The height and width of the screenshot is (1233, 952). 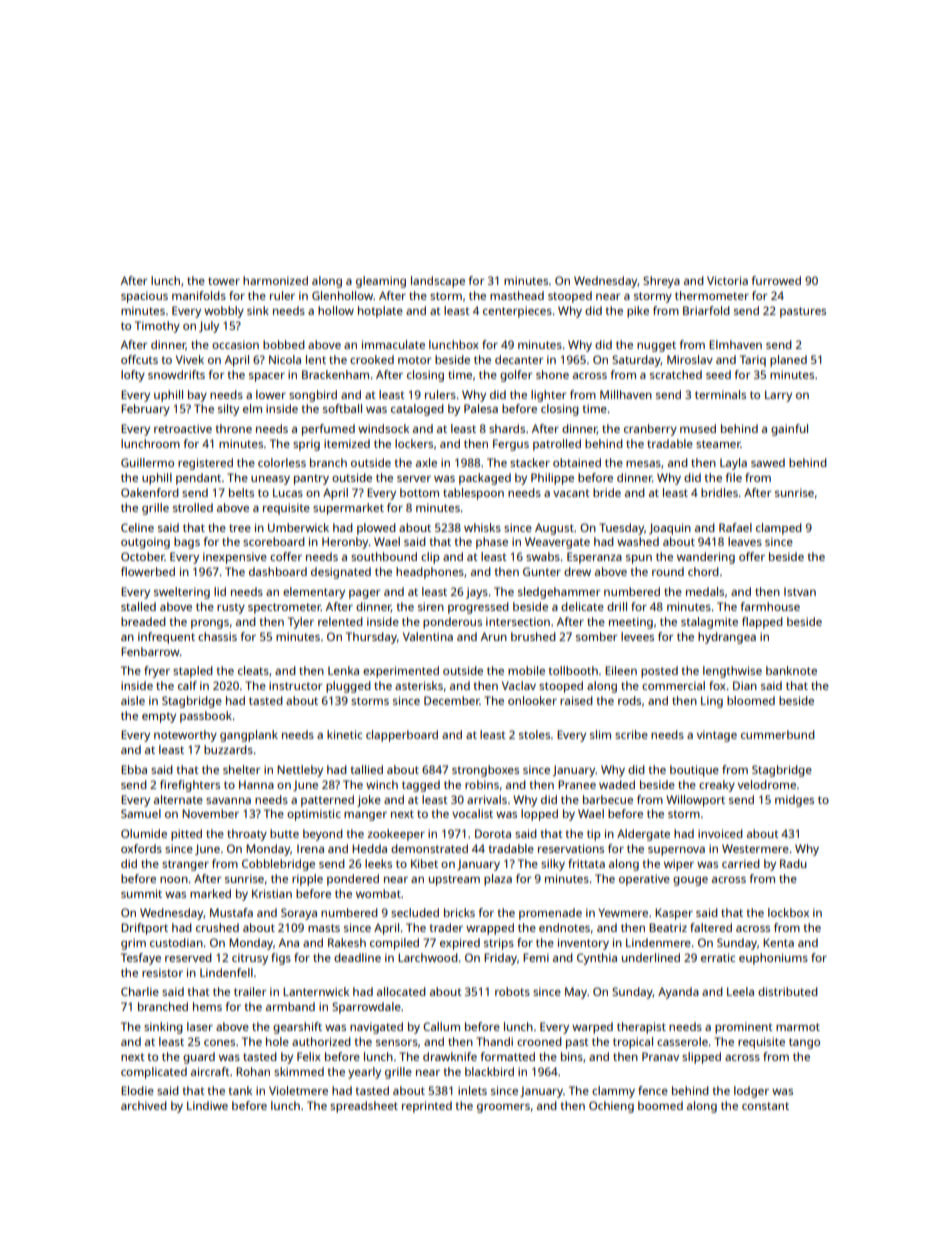 What do you see at coordinates (517, 295) in the screenshot?
I see `masthead` at bounding box center [517, 295].
